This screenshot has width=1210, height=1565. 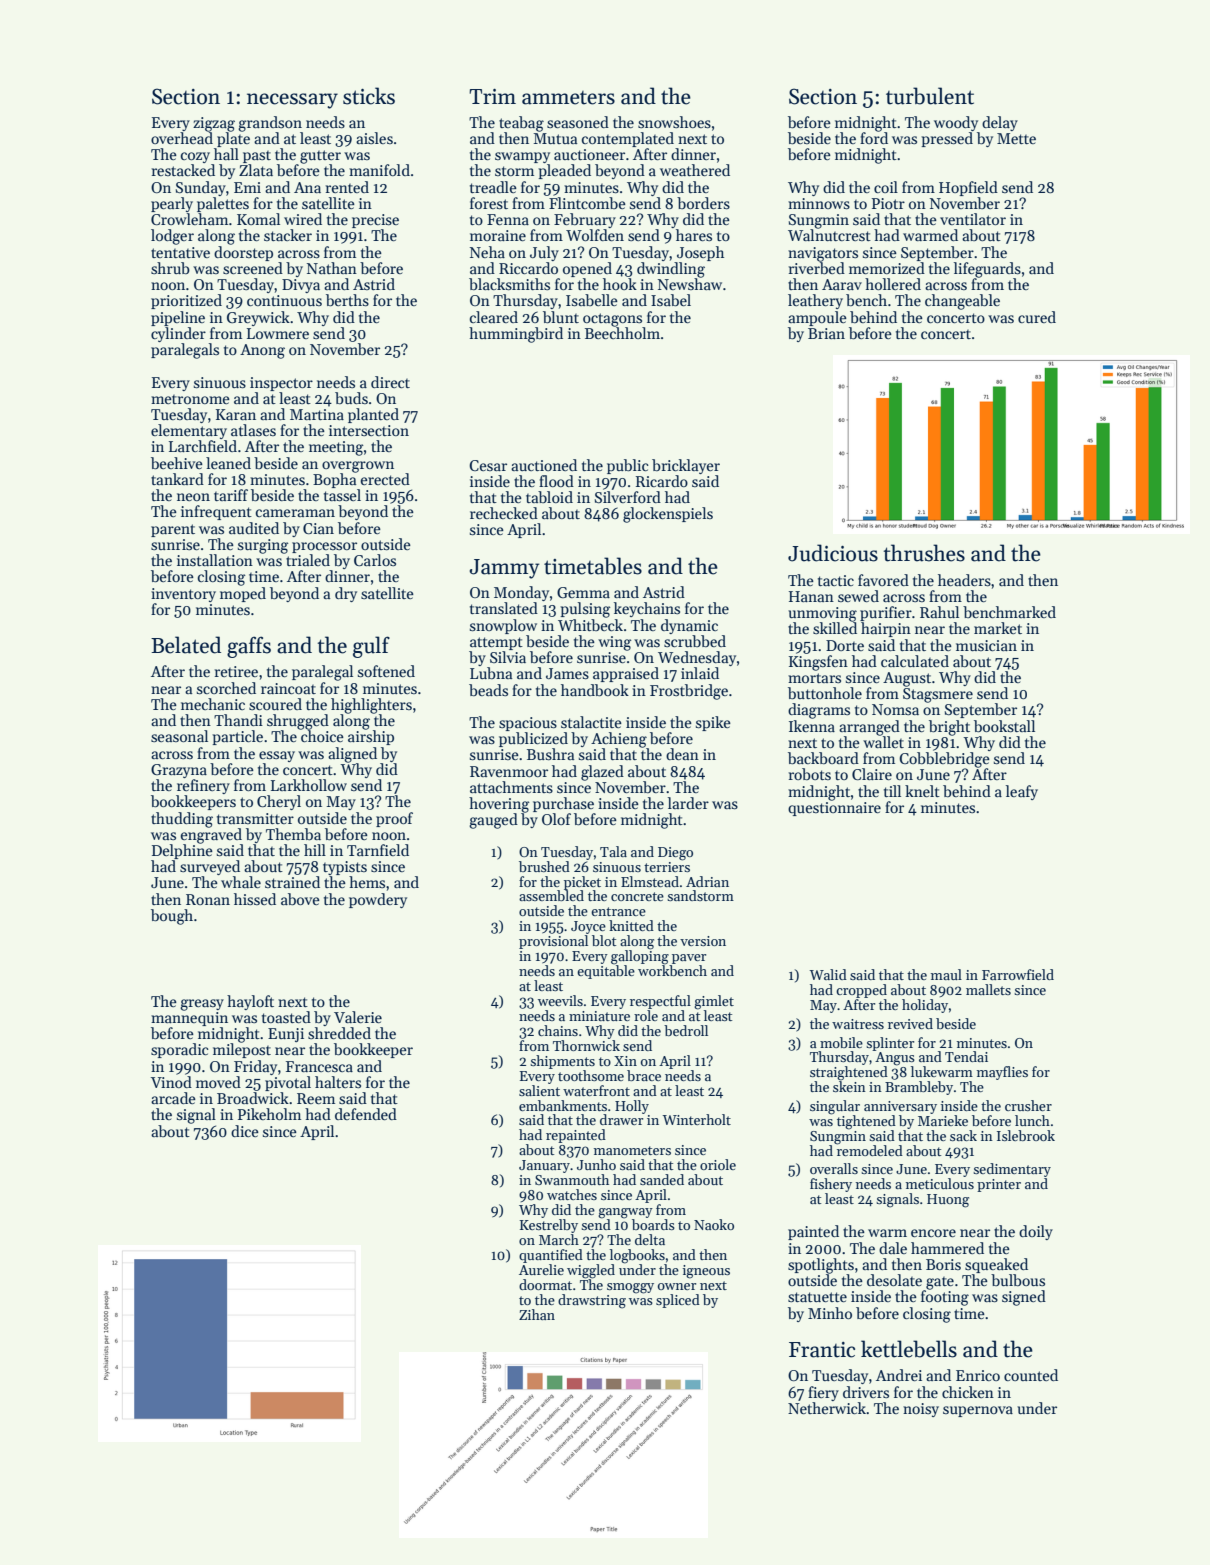 I want to click on Beechholm, so click(x=622, y=333).
